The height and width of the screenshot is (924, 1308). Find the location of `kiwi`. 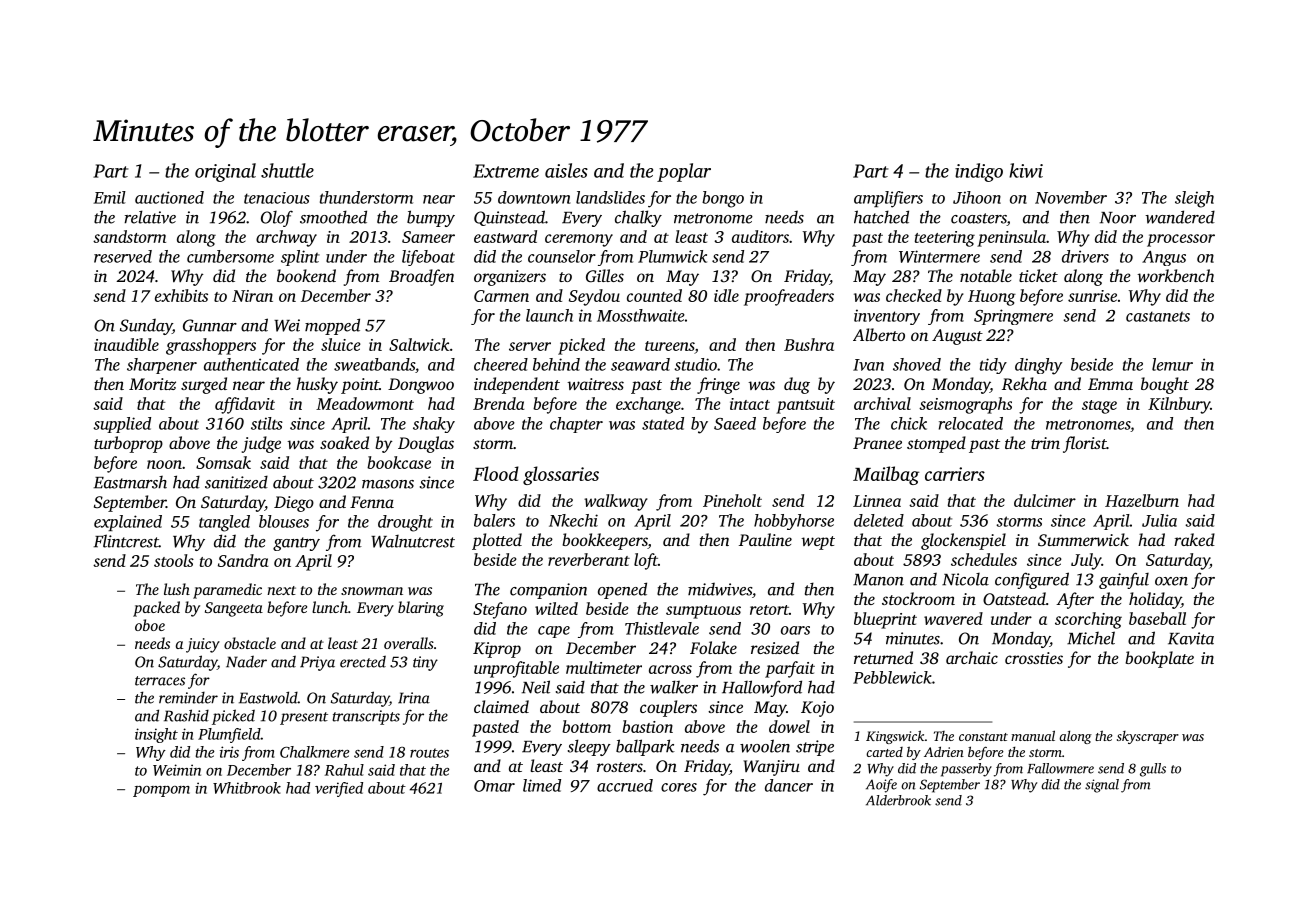

kiwi is located at coordinates (1026, 170).
